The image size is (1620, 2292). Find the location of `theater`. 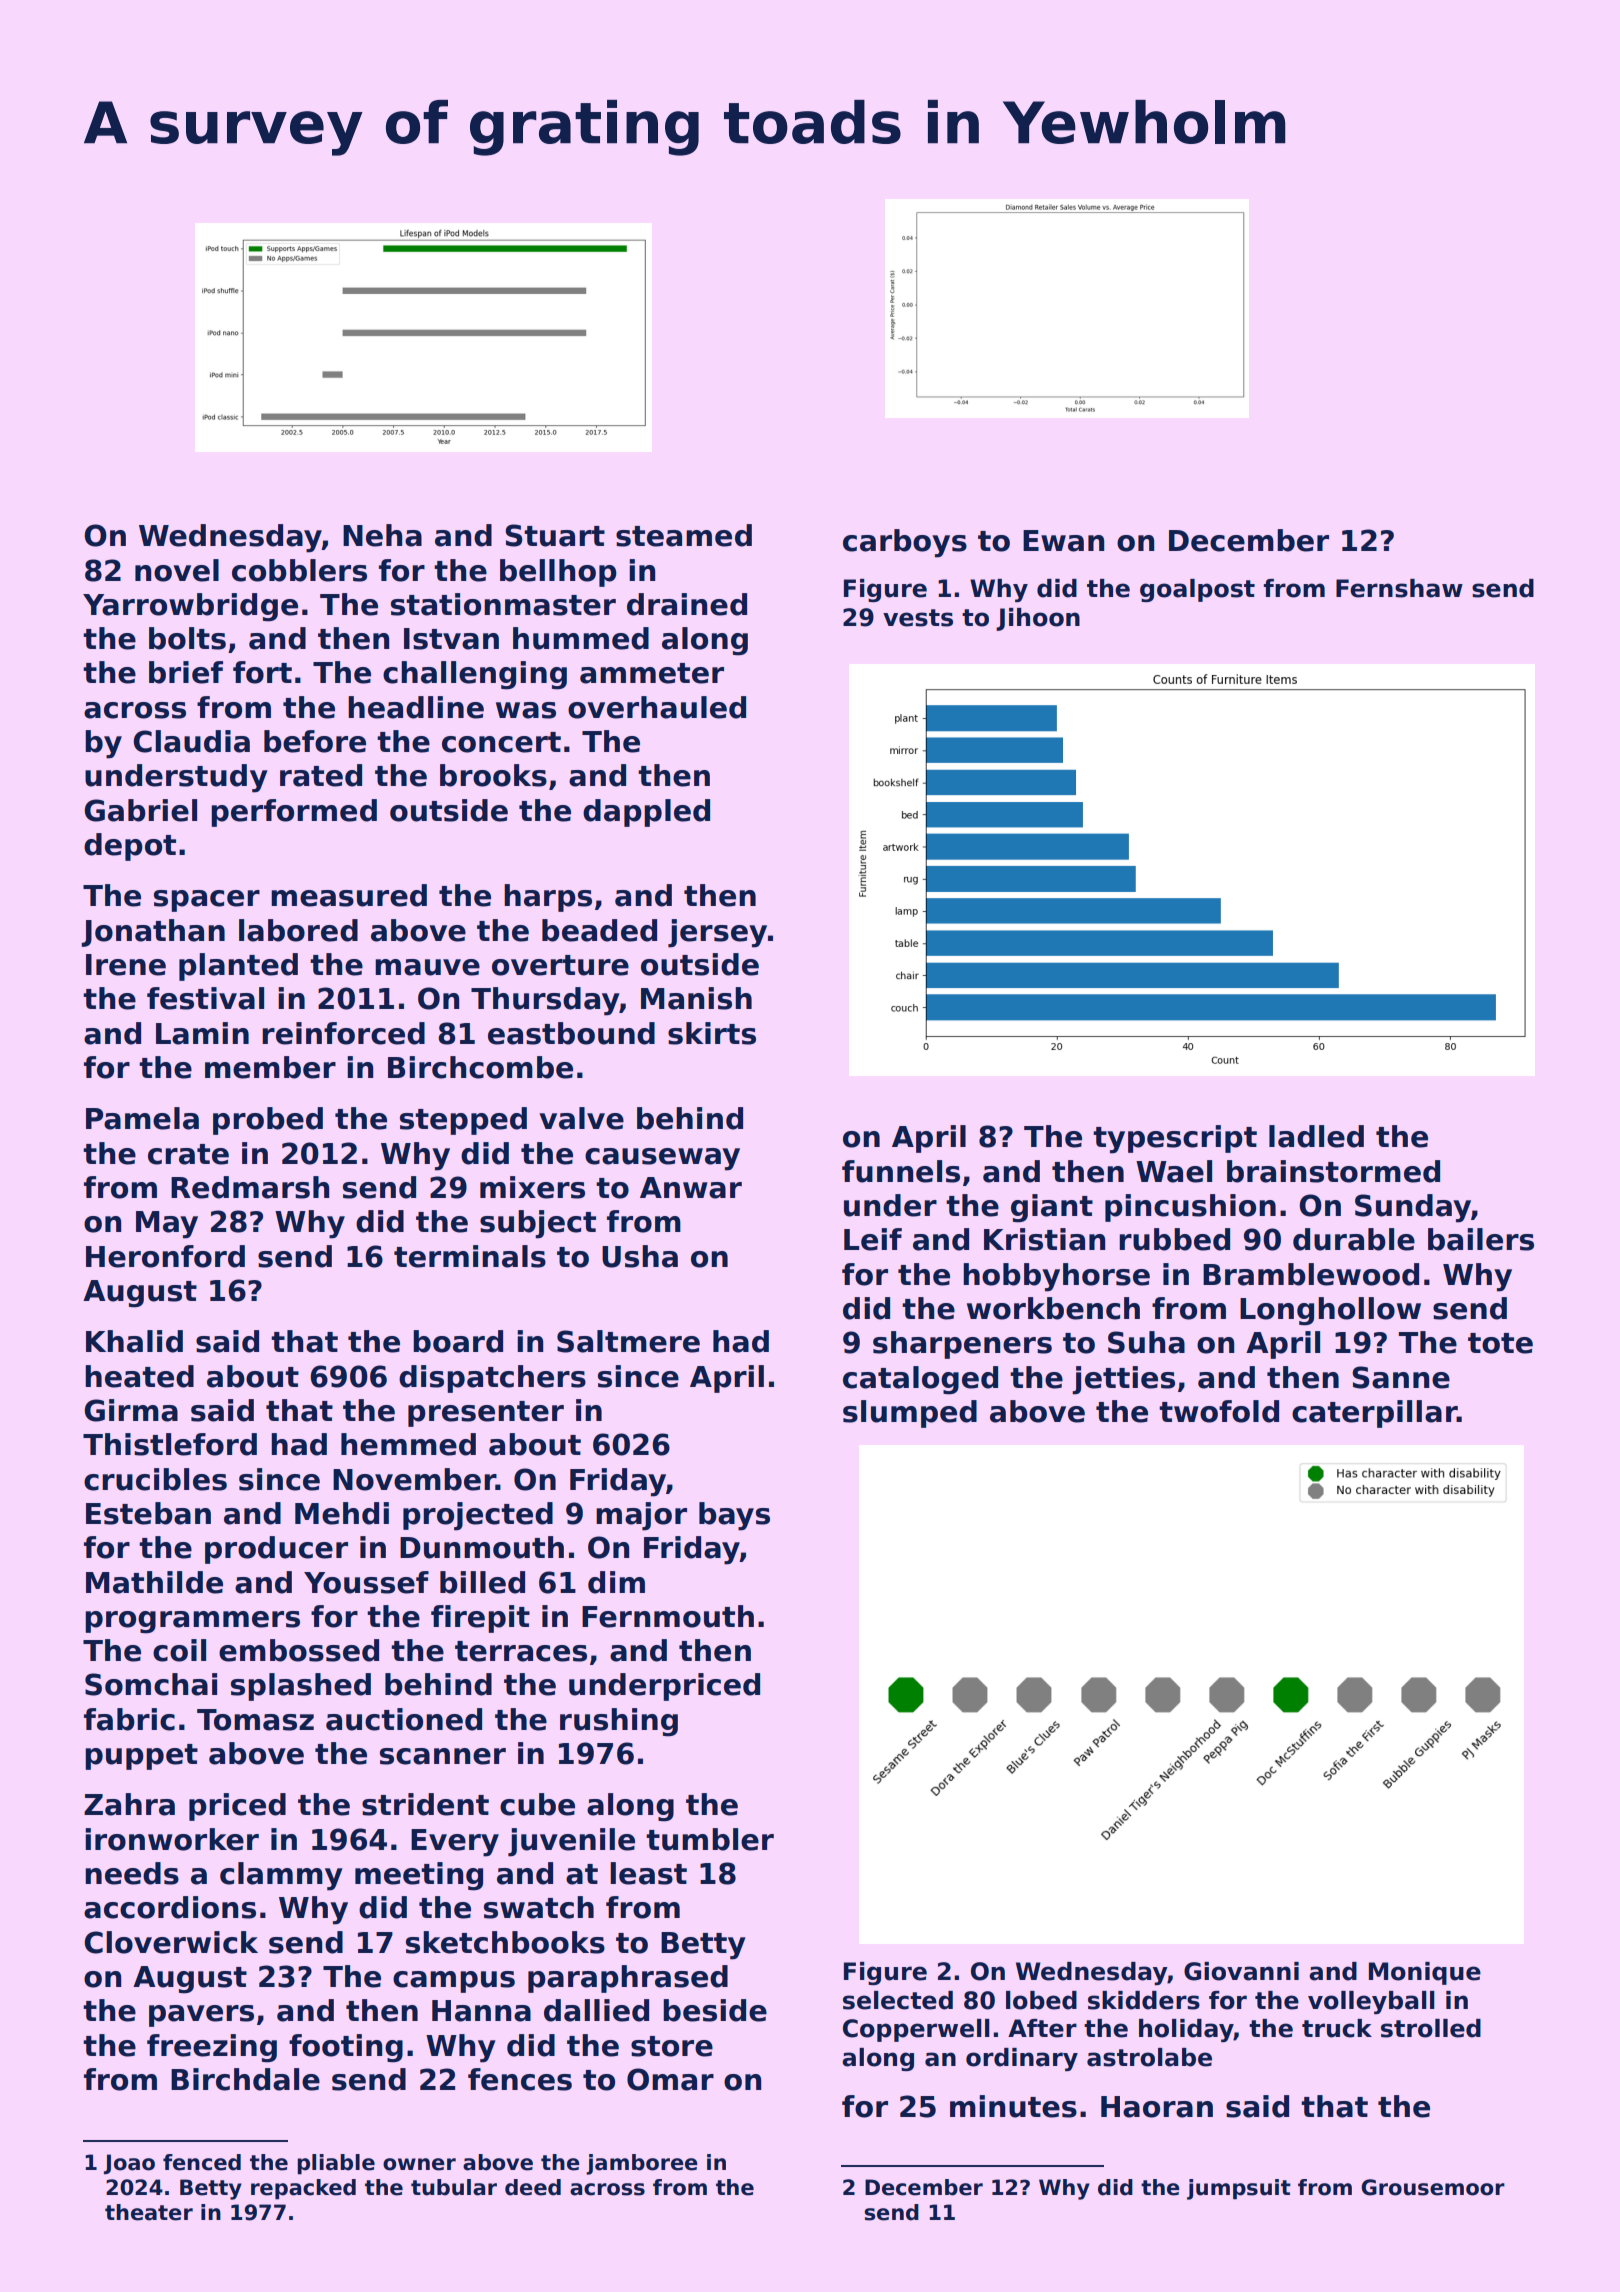

theater is located at coordinates (149, 2212).
